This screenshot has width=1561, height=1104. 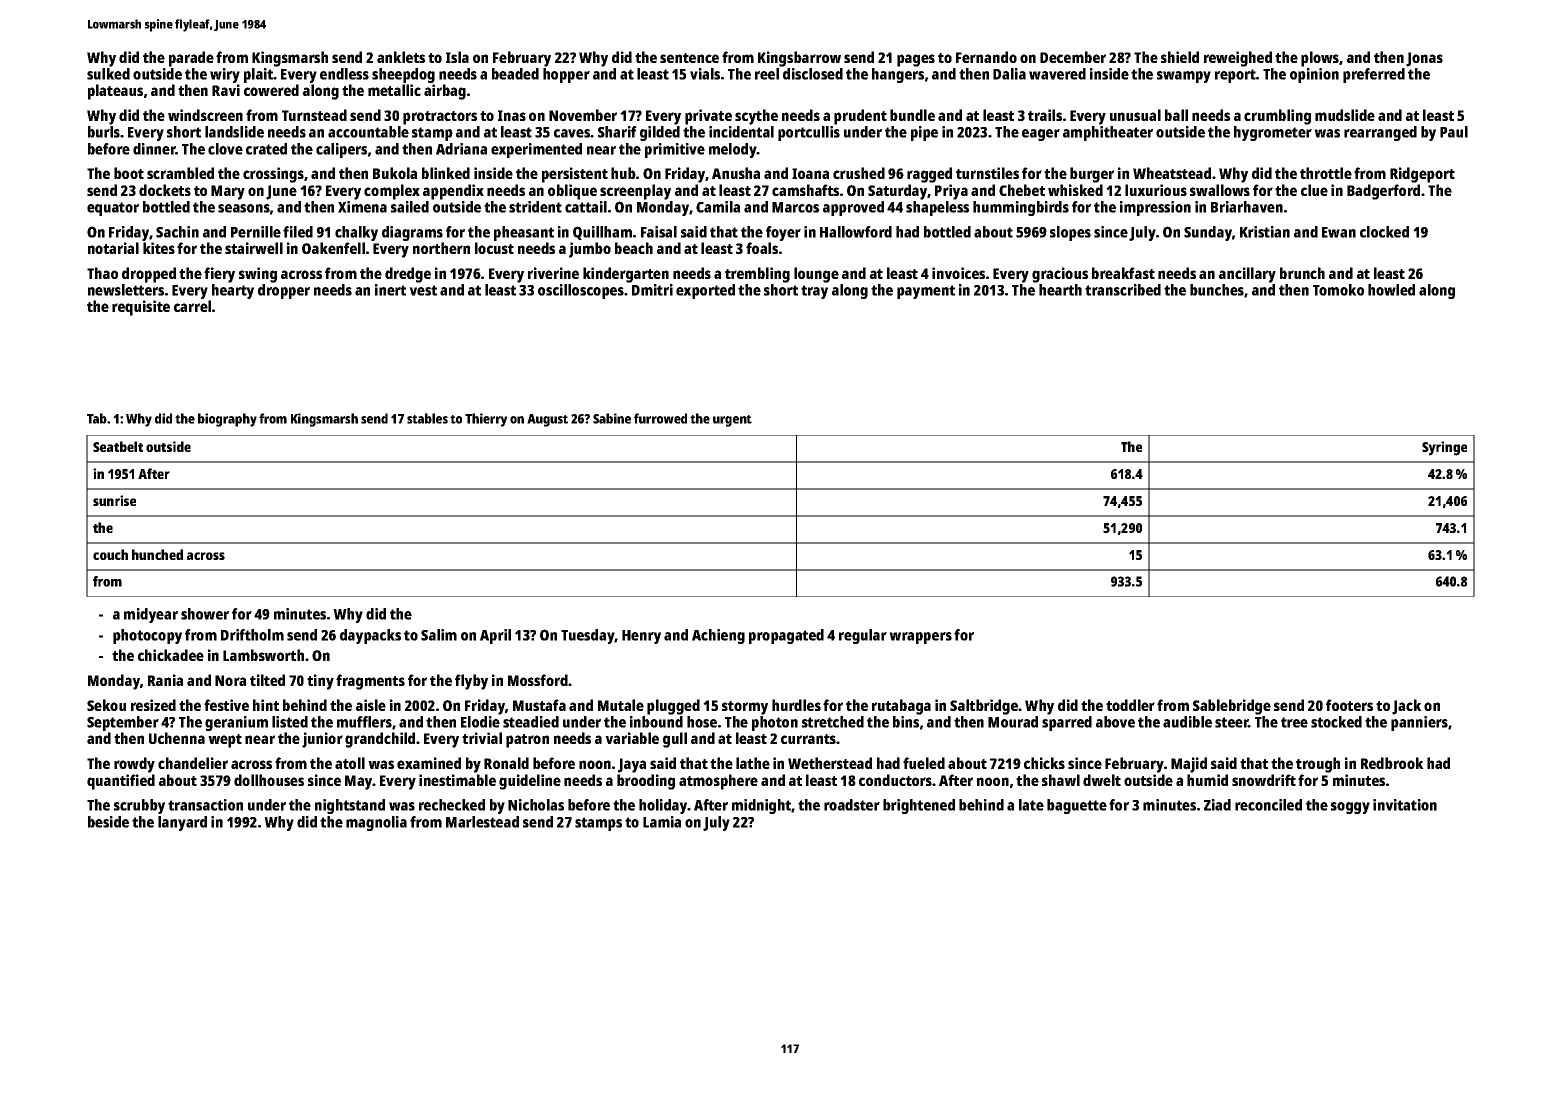 I want to click on Lamia, so click(x=662, y=822).
